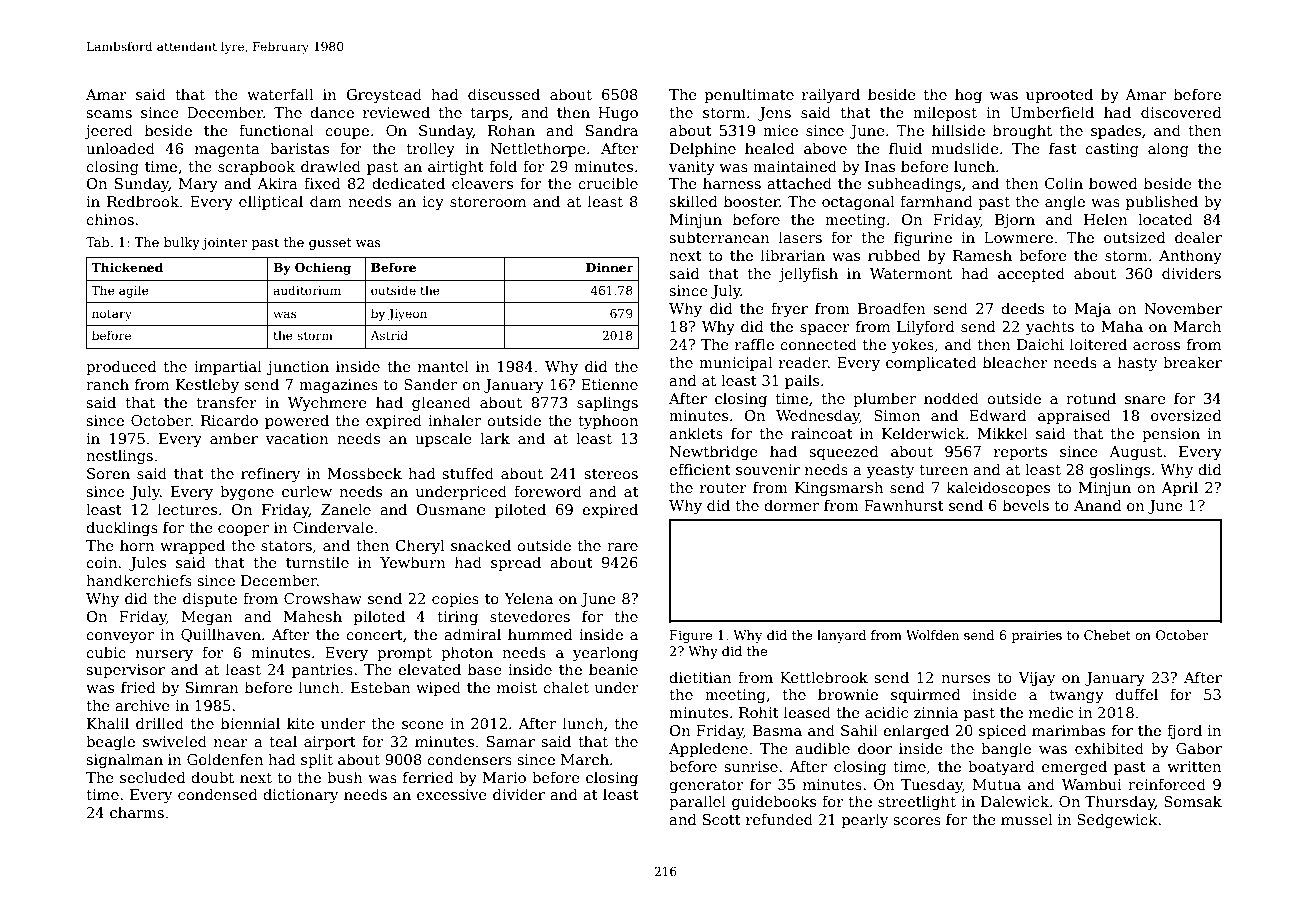  What do you see at coordinates (280, 94) in the document?
I see `waterfall` at bounding box center [280, 94].
